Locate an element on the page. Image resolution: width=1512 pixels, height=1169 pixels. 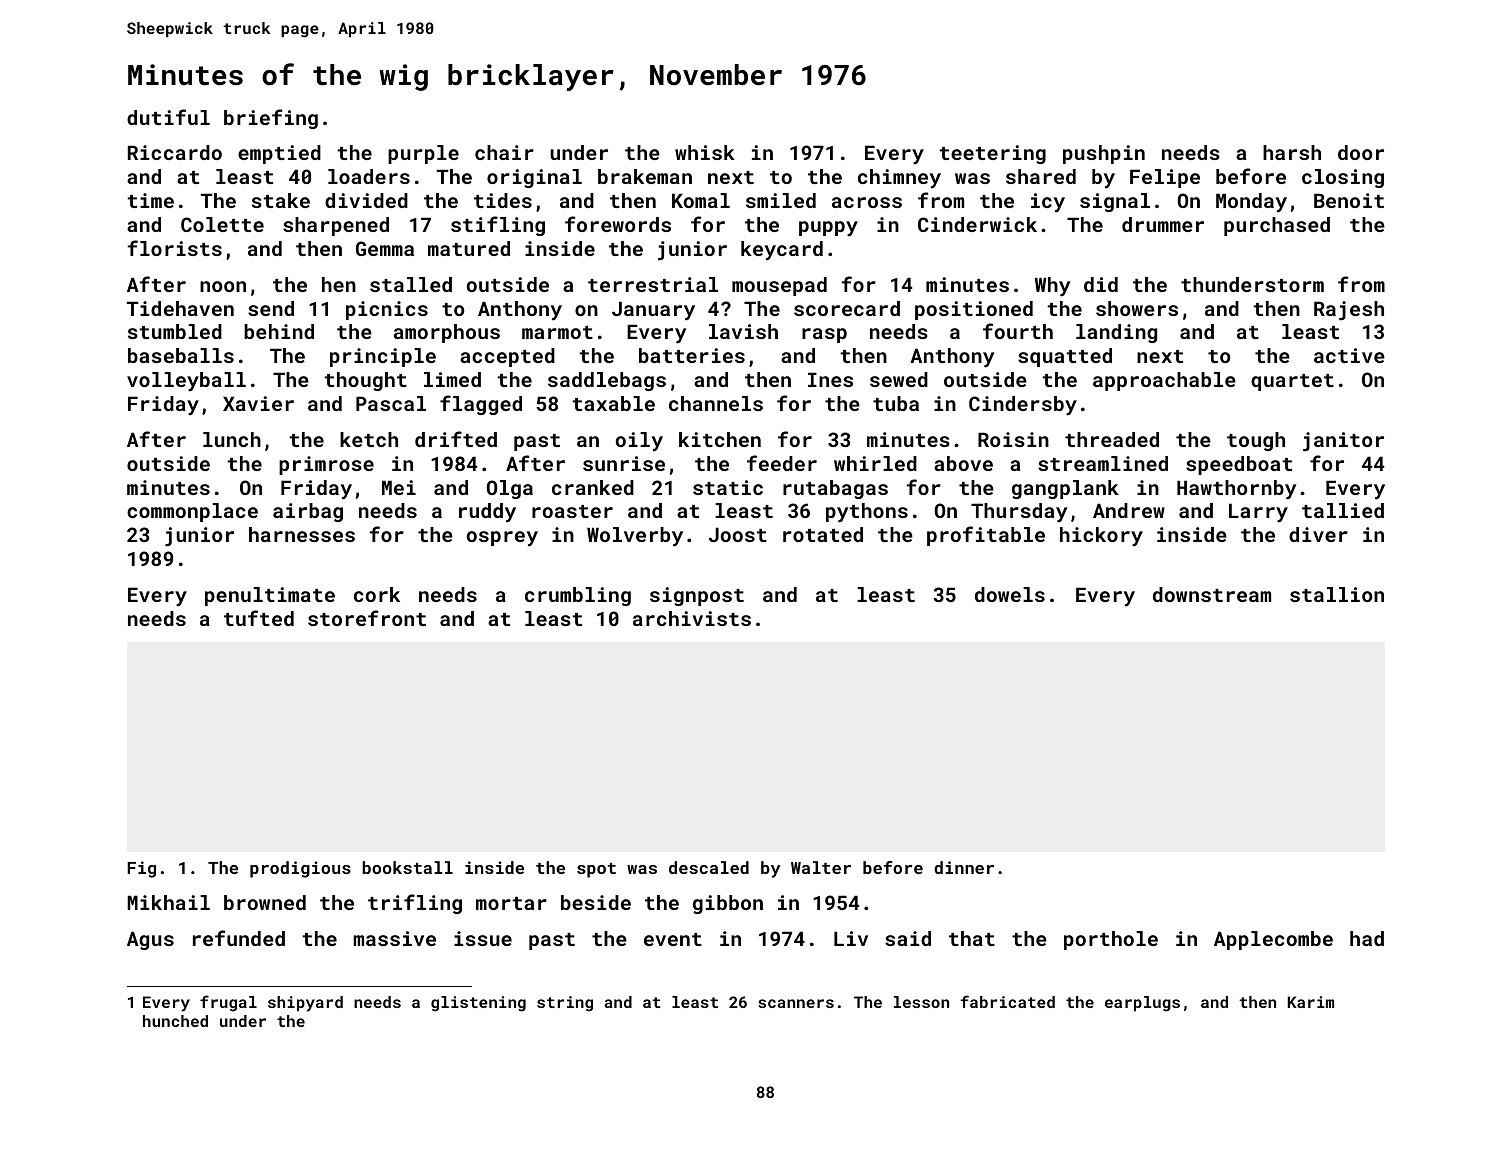
descaled is located at coordinates (709, 867).
